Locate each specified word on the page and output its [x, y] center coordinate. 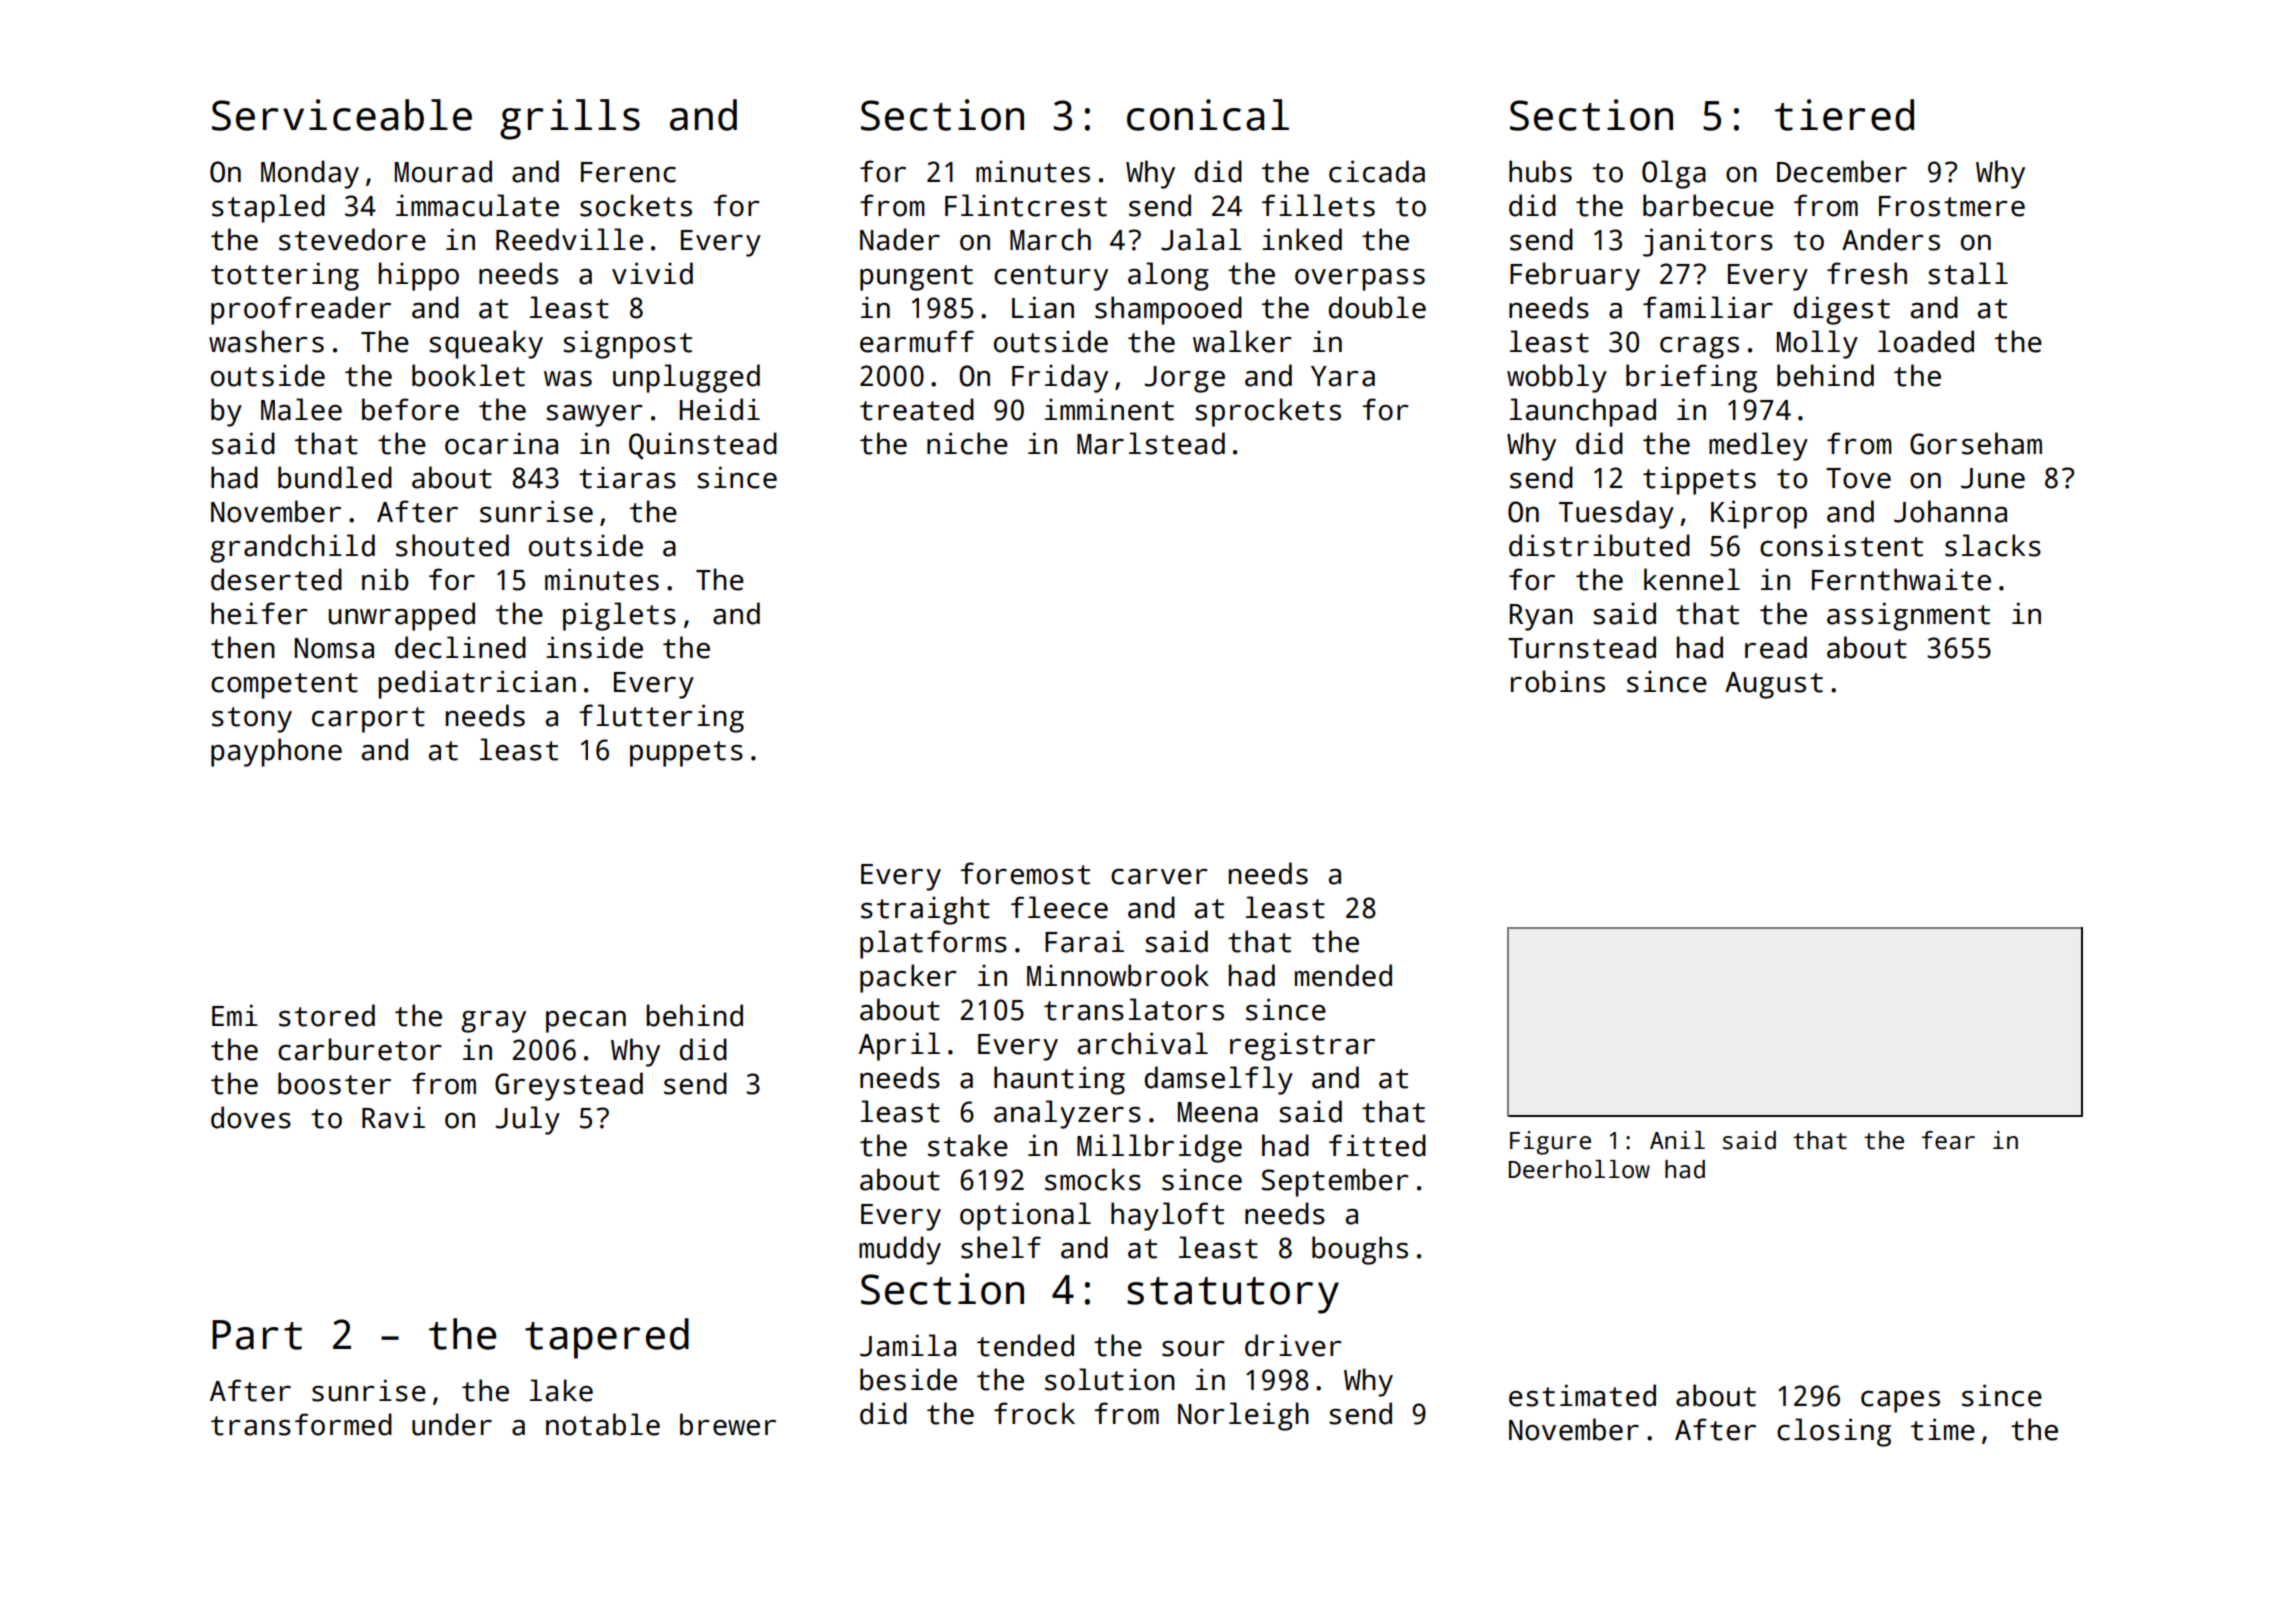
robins [1558, 681]
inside [594, 647]
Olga [1674, 174]
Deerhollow [1579, 1169]
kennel [1692, 579]
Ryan [1541, 617]
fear [1948, 1140]
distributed [1599, 545]
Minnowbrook [1118, 975]
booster [334, 1083]
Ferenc [628, 172]
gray [493, 1021]
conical [1208, 115]
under [452, 1424]
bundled [335, 477]
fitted [1377, 1145]
